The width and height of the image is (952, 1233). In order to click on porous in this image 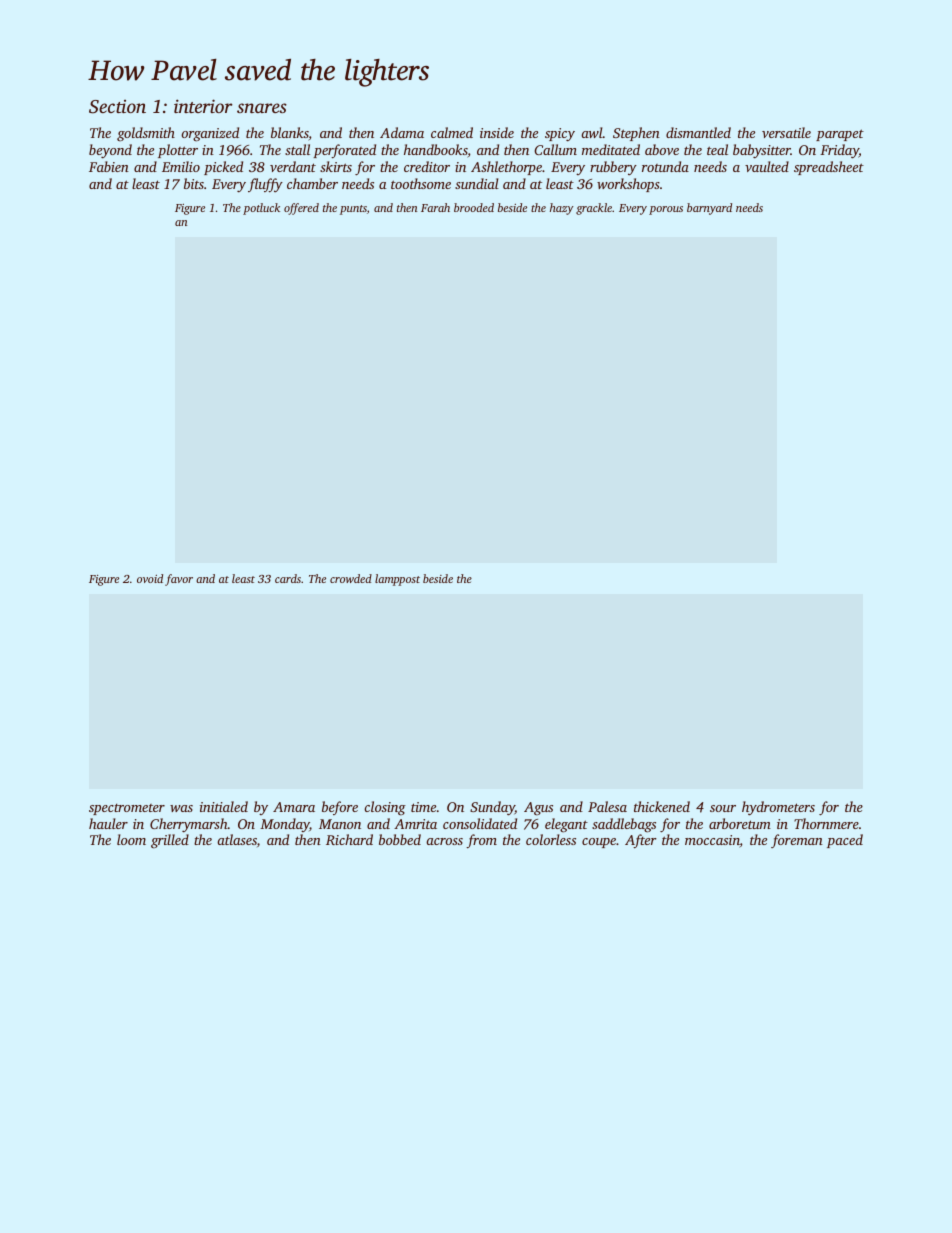, I will do `click(666, 210)`.
